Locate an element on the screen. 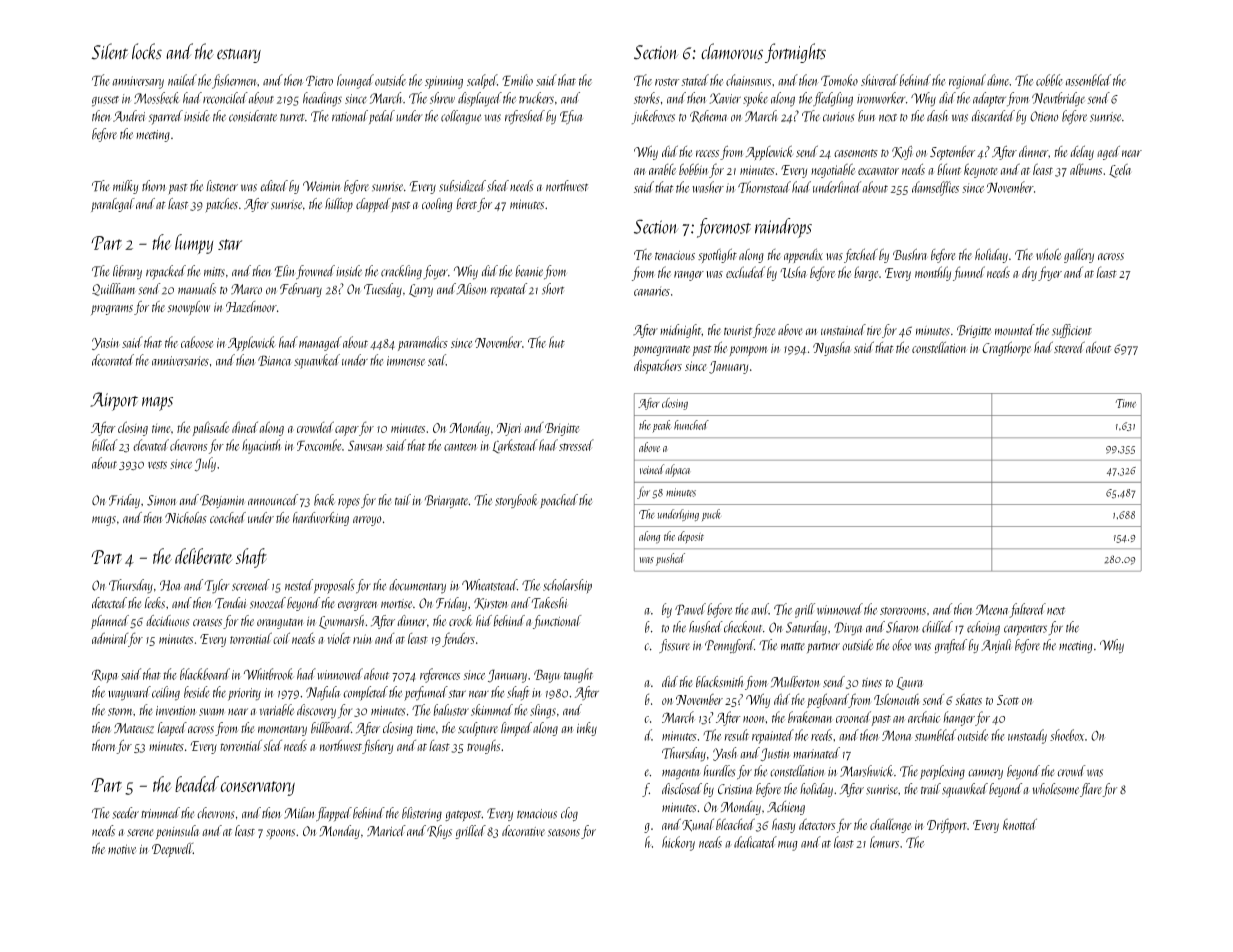  Briargate is located at coordinates (447, 502).
